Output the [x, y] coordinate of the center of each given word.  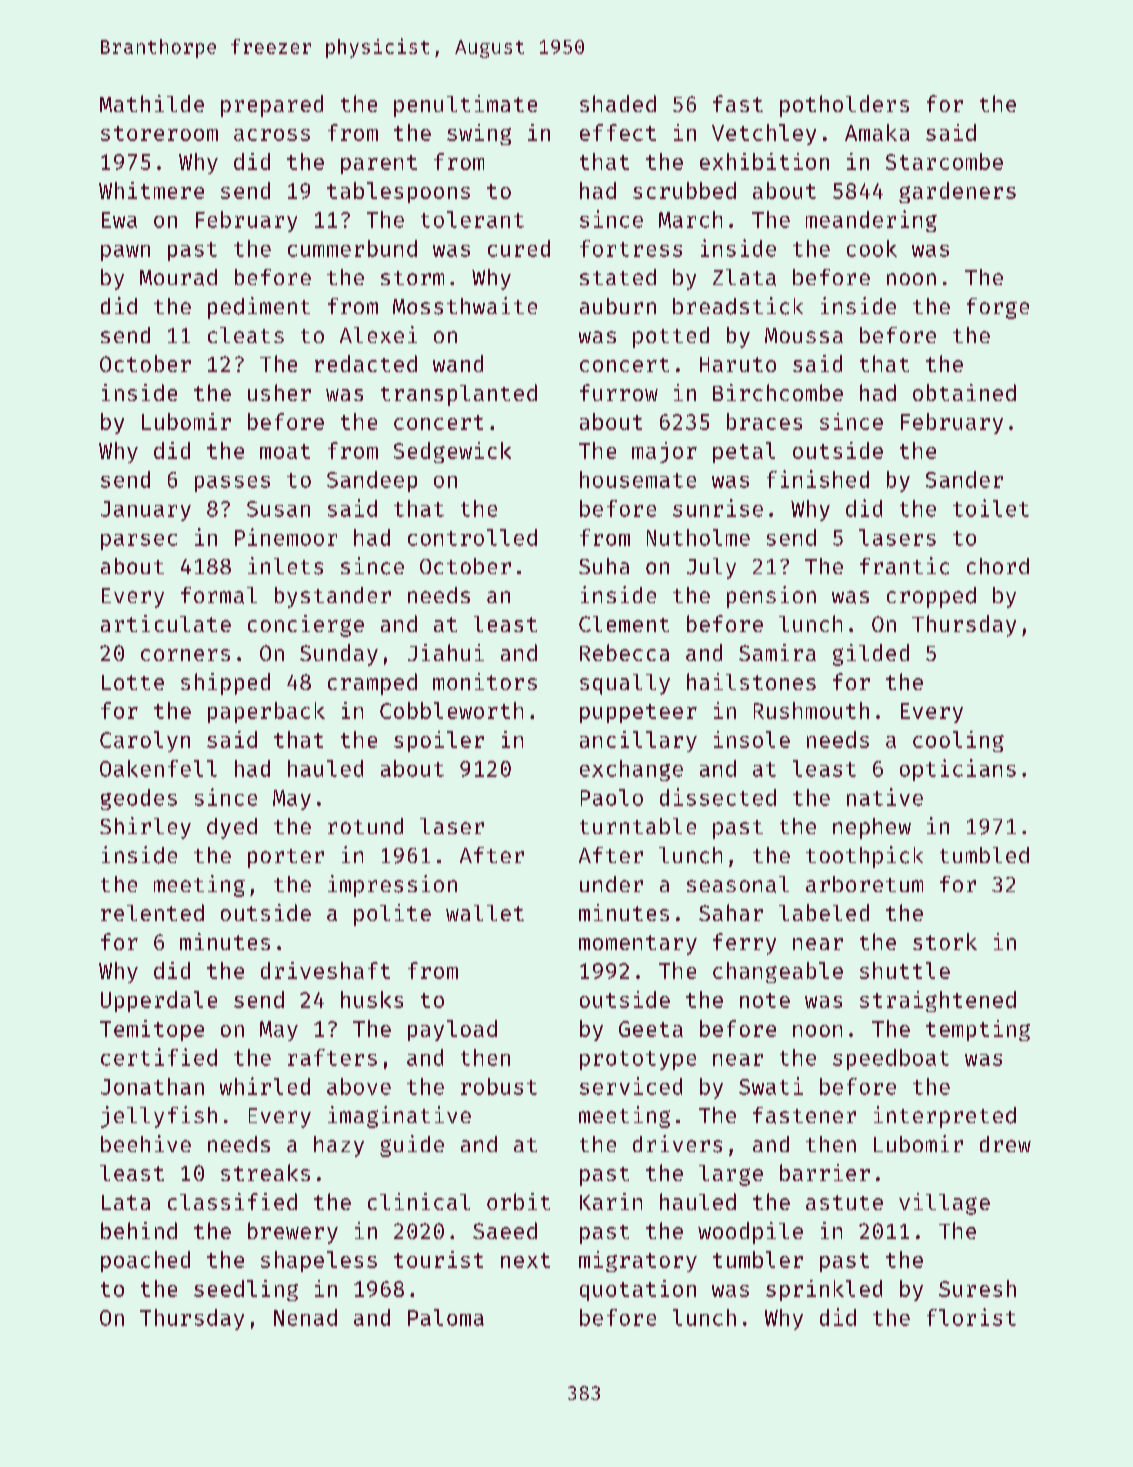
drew [1005, 1144]
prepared [272, 106]
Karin [611, 1201]
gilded [871, 655]
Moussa [804, 335]
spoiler [439, 741]
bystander [333, 597]
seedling [246, 1290]
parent [379, 164]
